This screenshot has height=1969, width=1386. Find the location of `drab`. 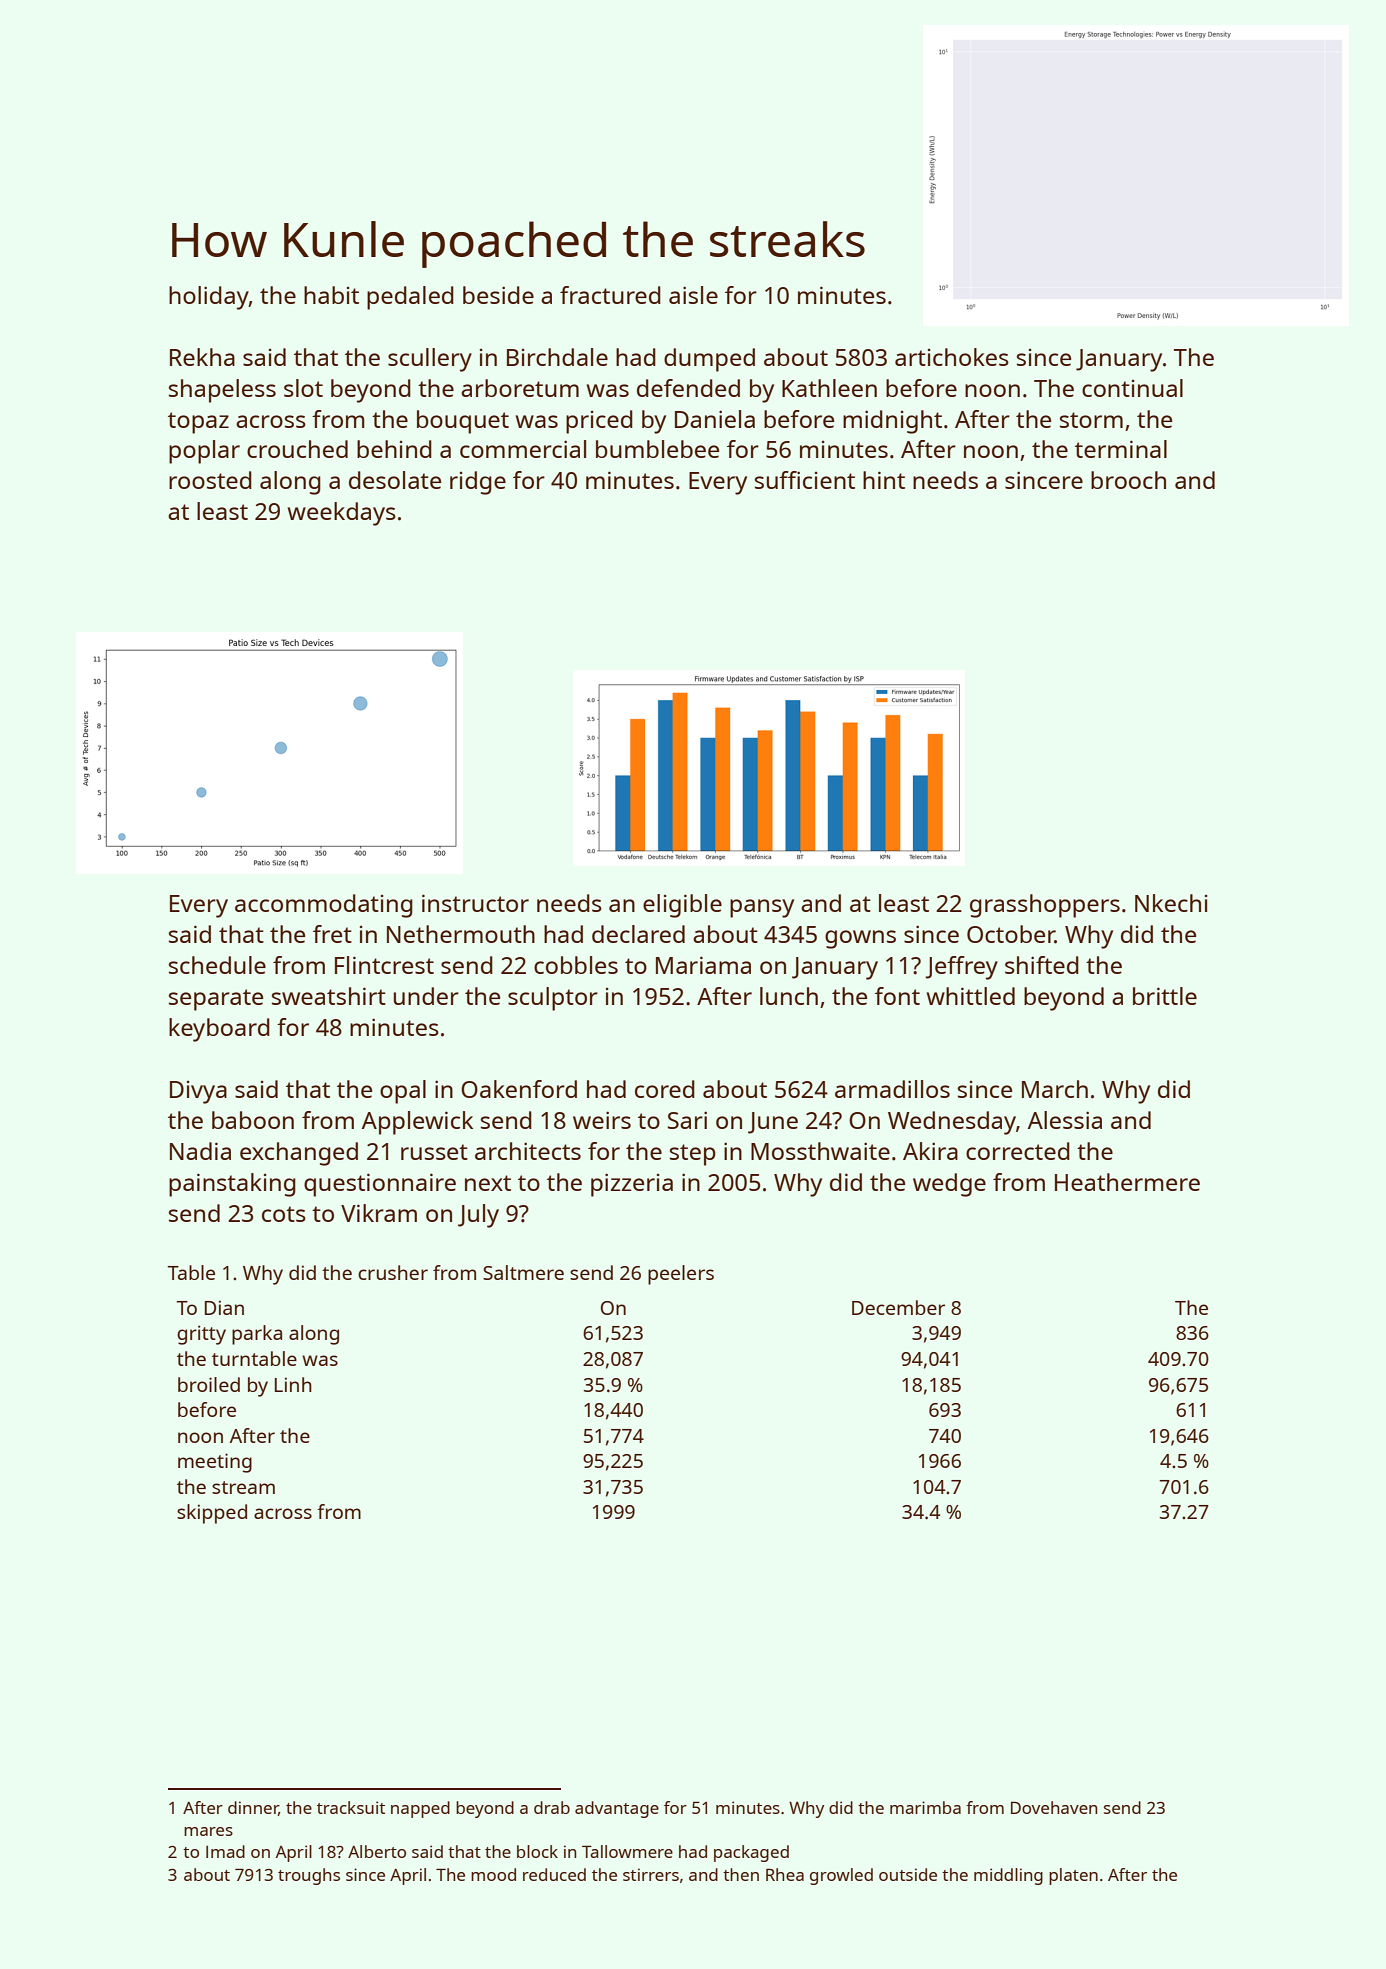

drab is located at coordinates (552, 1807).
